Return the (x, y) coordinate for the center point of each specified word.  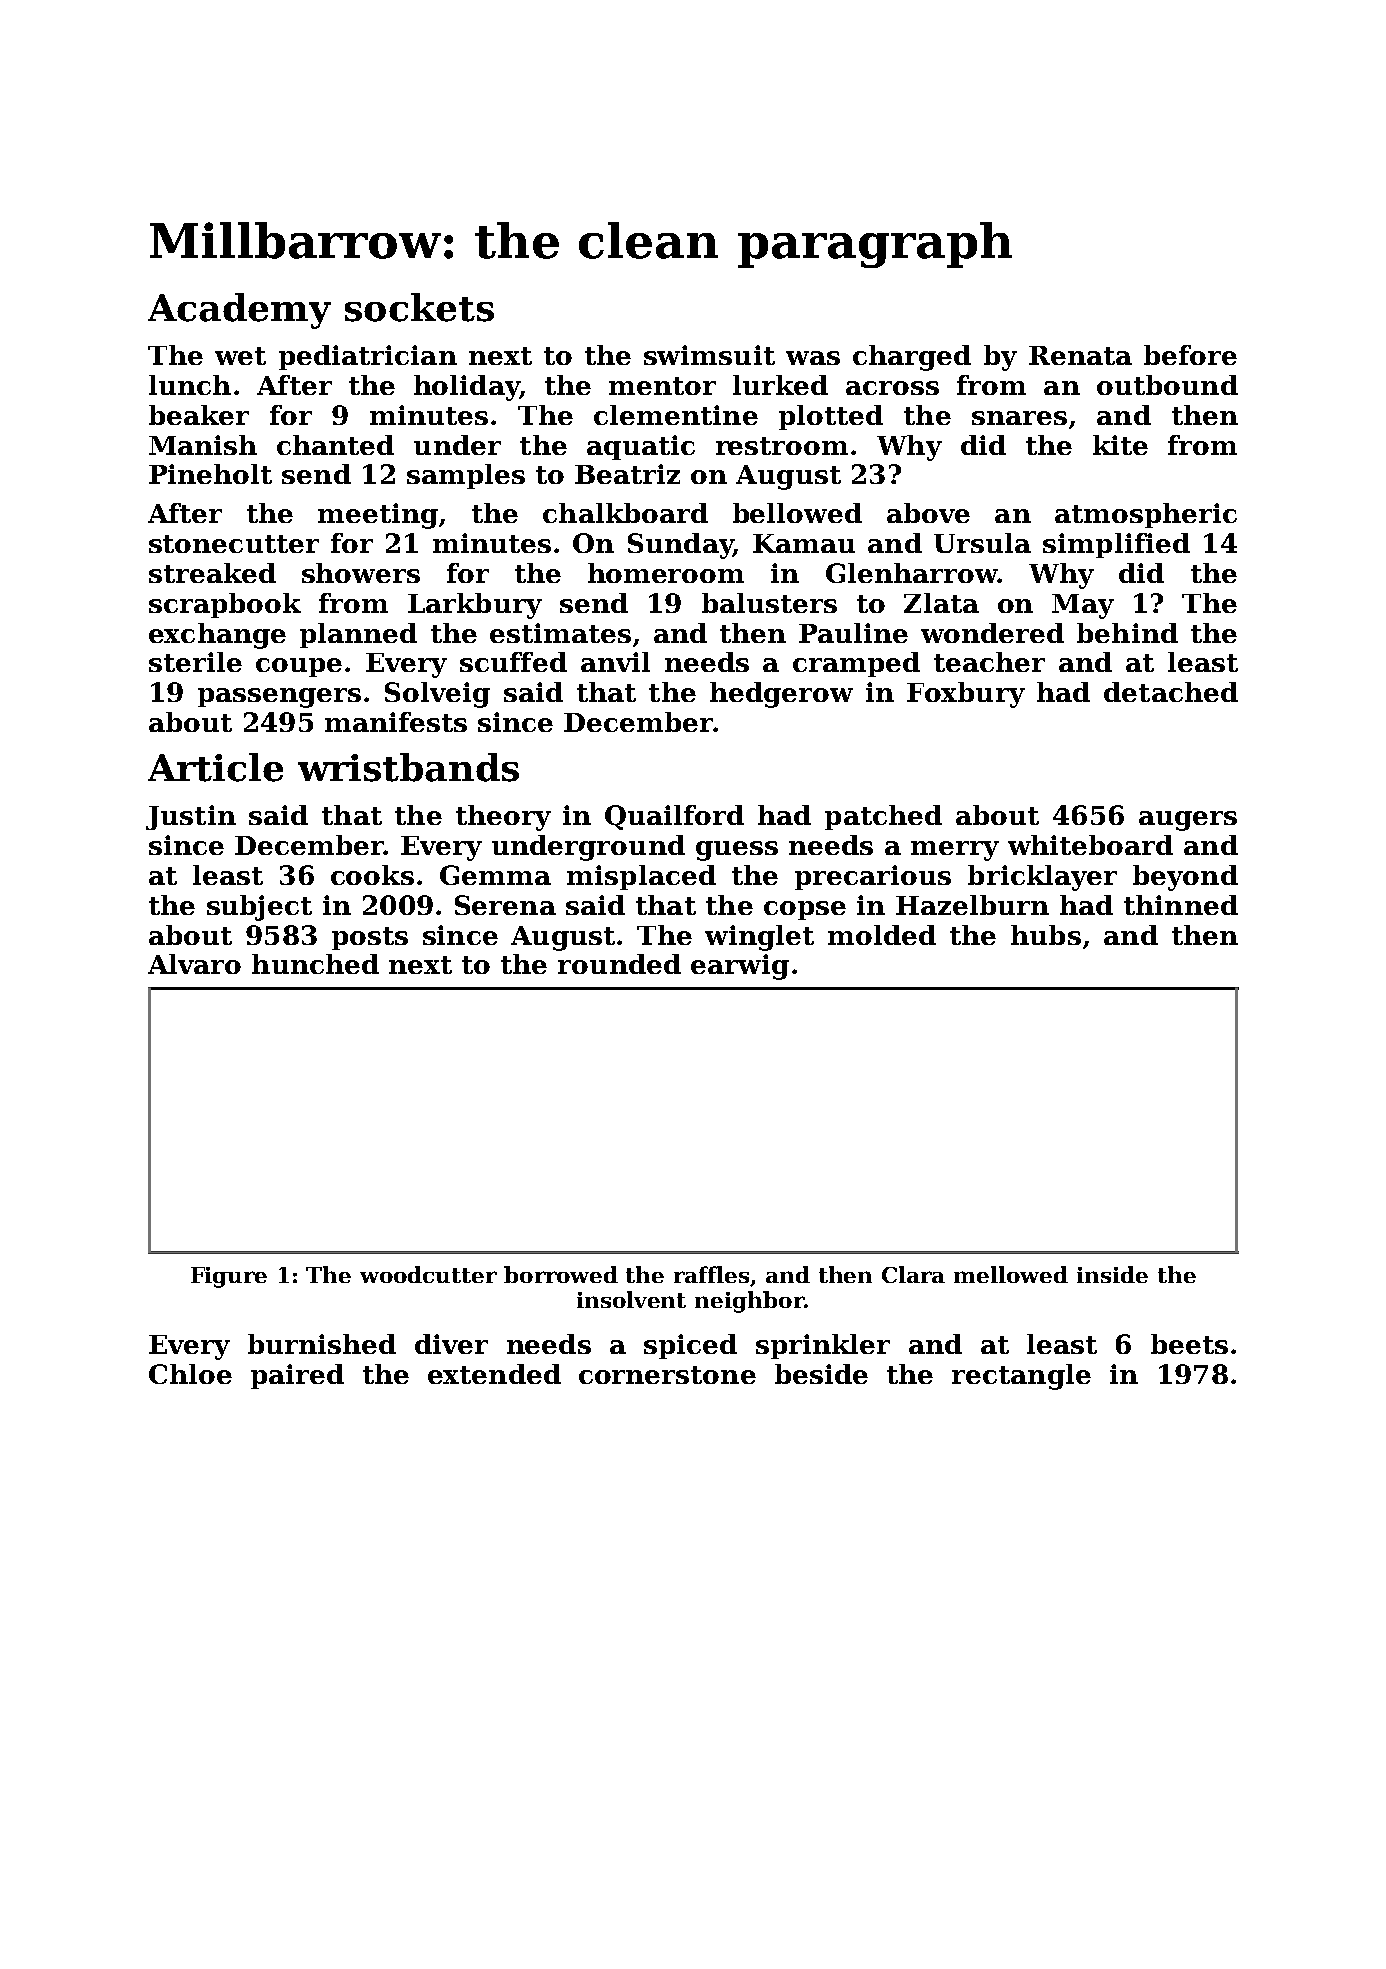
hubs (1046, 935)
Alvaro (194, 964)
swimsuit (709, 355)
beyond (1185, 878)
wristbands (408, 767)
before (1190, 355)
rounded (619, 964)
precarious (873, 877)
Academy (239, 311)
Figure (229, 1277)
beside (821, 1374)
